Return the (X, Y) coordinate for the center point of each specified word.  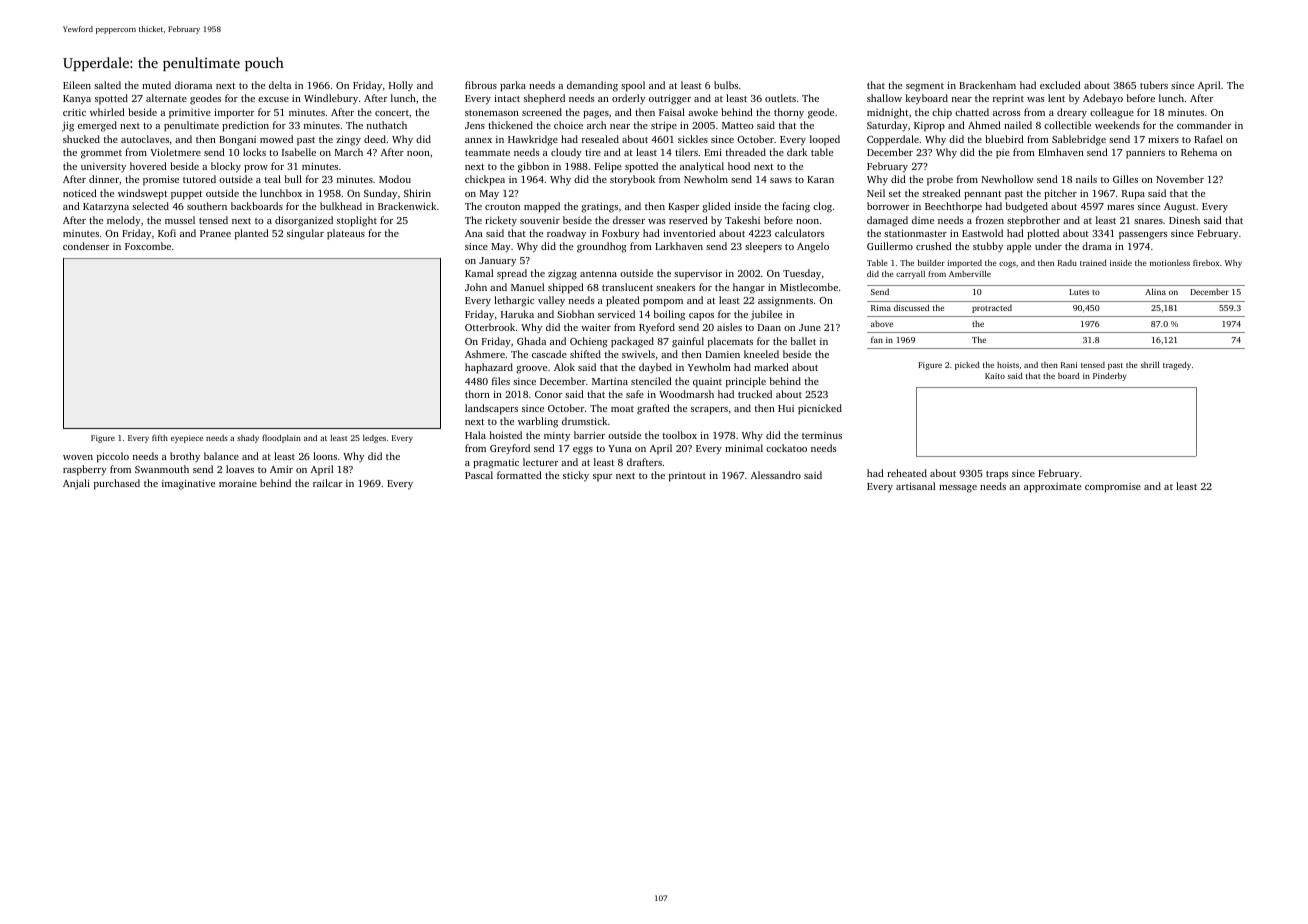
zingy (348, 141)
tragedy (1177, 365)
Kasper (683, 208)
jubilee (766, 315)
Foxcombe (148, 246)
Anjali (76, 484)
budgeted (1027, 207)
